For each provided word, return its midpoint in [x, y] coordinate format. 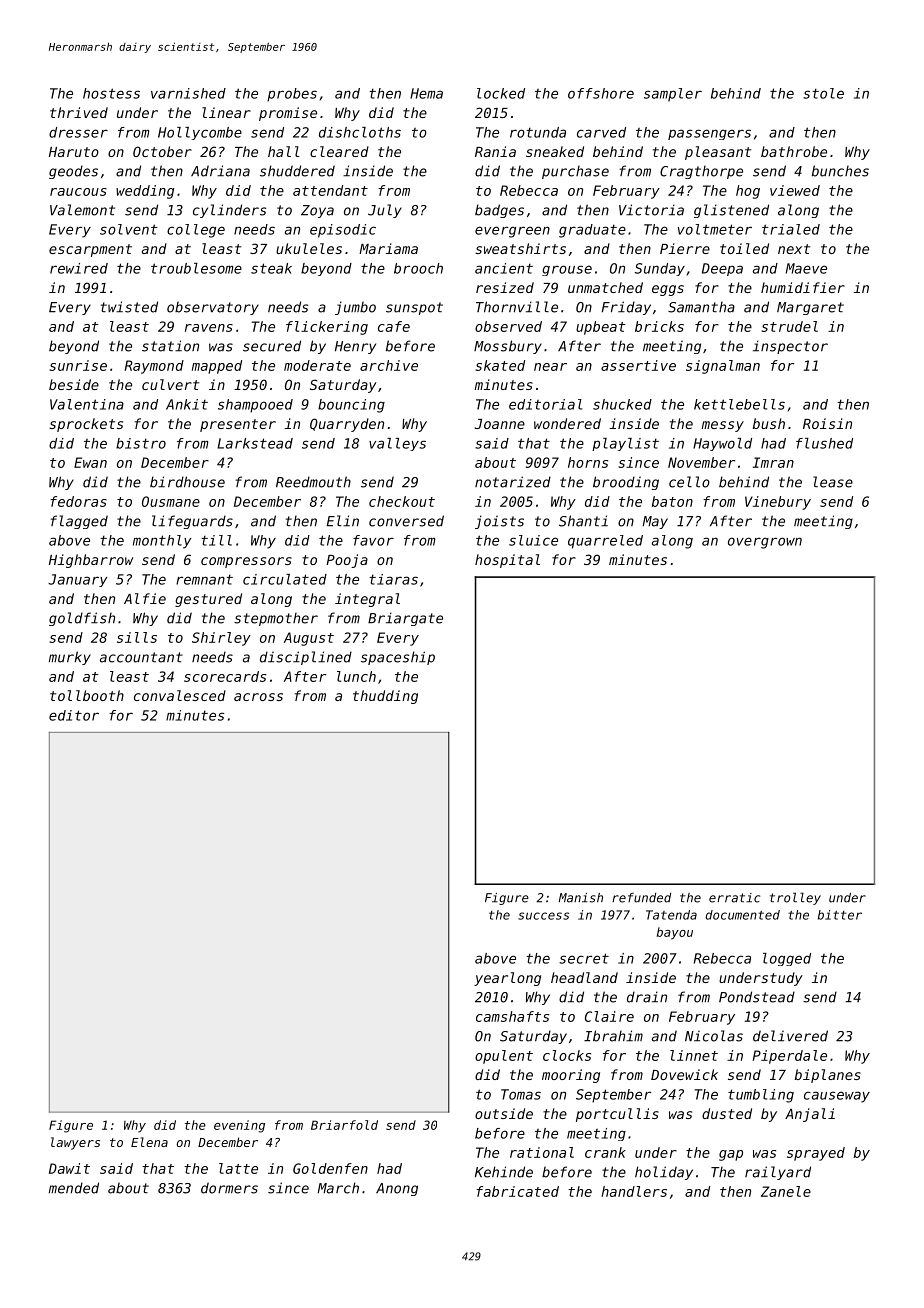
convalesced [180, 695]
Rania [495, 151]
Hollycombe [200, 133]
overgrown [765, 543]
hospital [507, 561]
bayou [675, 933]
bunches [840, 171]
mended [74, 1188]
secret [584, 958]
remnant [204, 580]
